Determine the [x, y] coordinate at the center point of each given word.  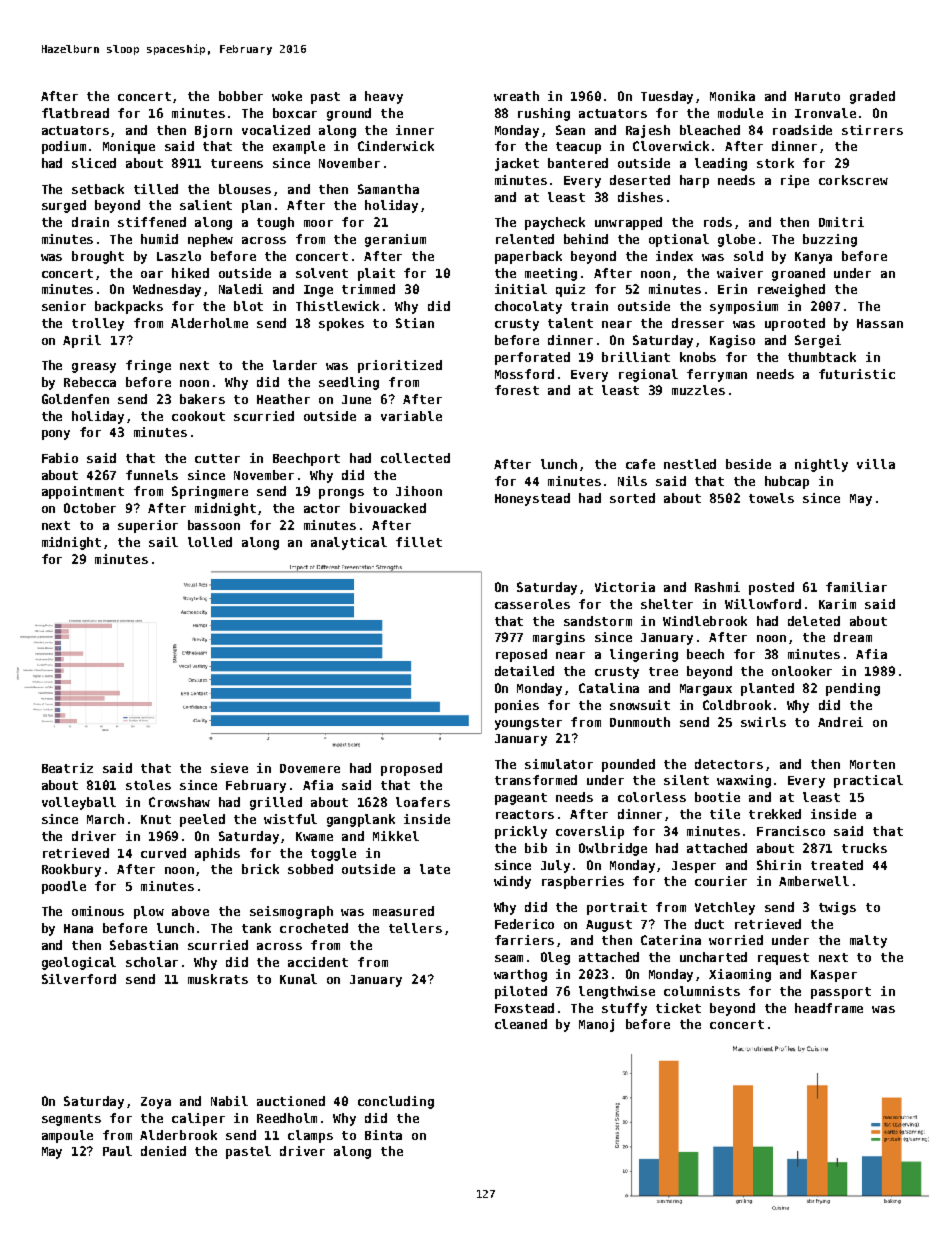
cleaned [521, 1024]
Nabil [229, 1101]
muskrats [218, 979]
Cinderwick [396, 146]
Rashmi [717, 587]
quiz [570, 290]
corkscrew [853, 180]
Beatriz [67, 768]
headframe [829, 1008]
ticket [678, 1008]
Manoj [596, 1025]
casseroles [532, 604]
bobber [241, 96]
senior [64, 306]
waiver [740, 273]
